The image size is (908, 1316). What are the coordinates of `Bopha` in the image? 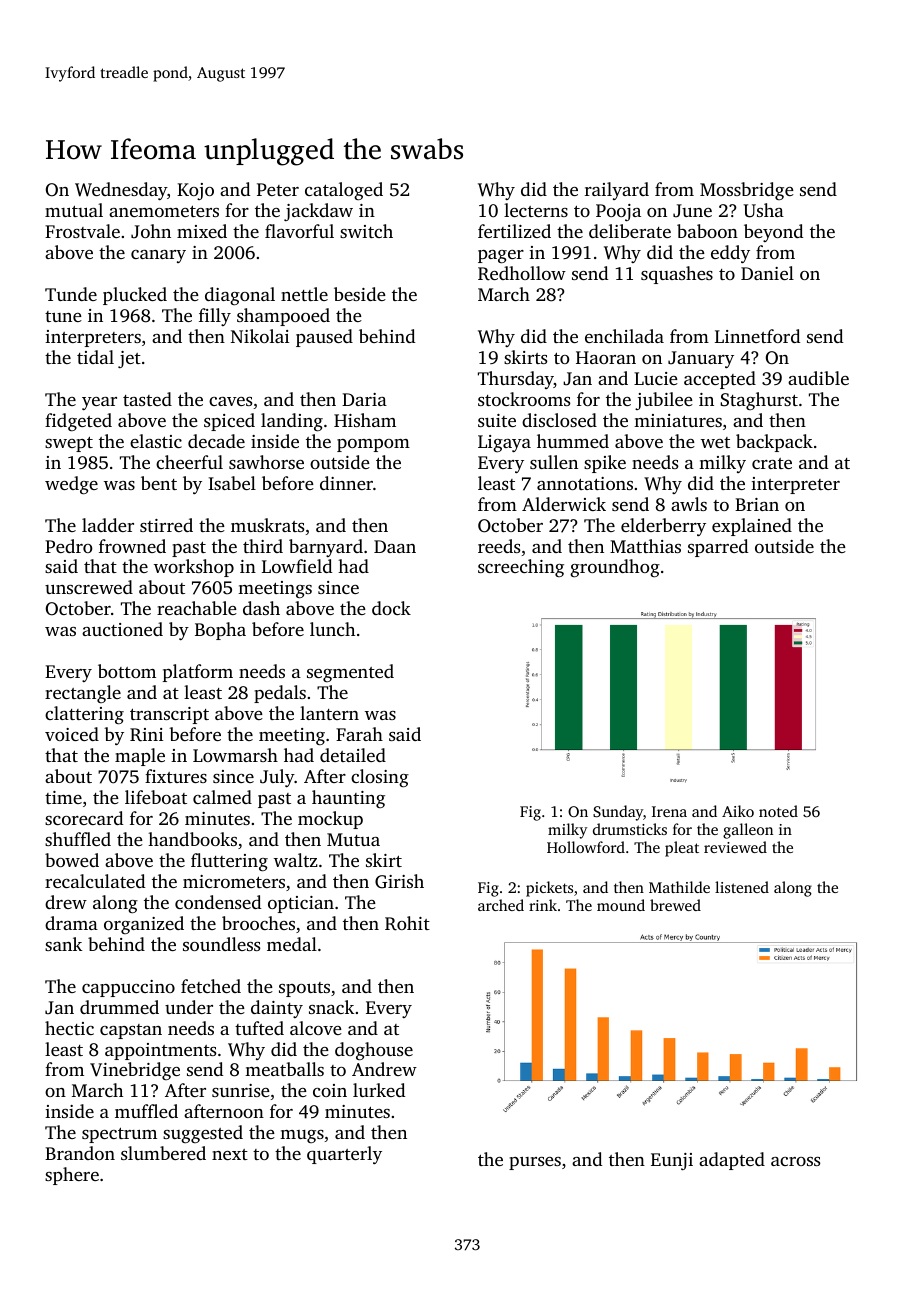 It's located at (220, 631).
